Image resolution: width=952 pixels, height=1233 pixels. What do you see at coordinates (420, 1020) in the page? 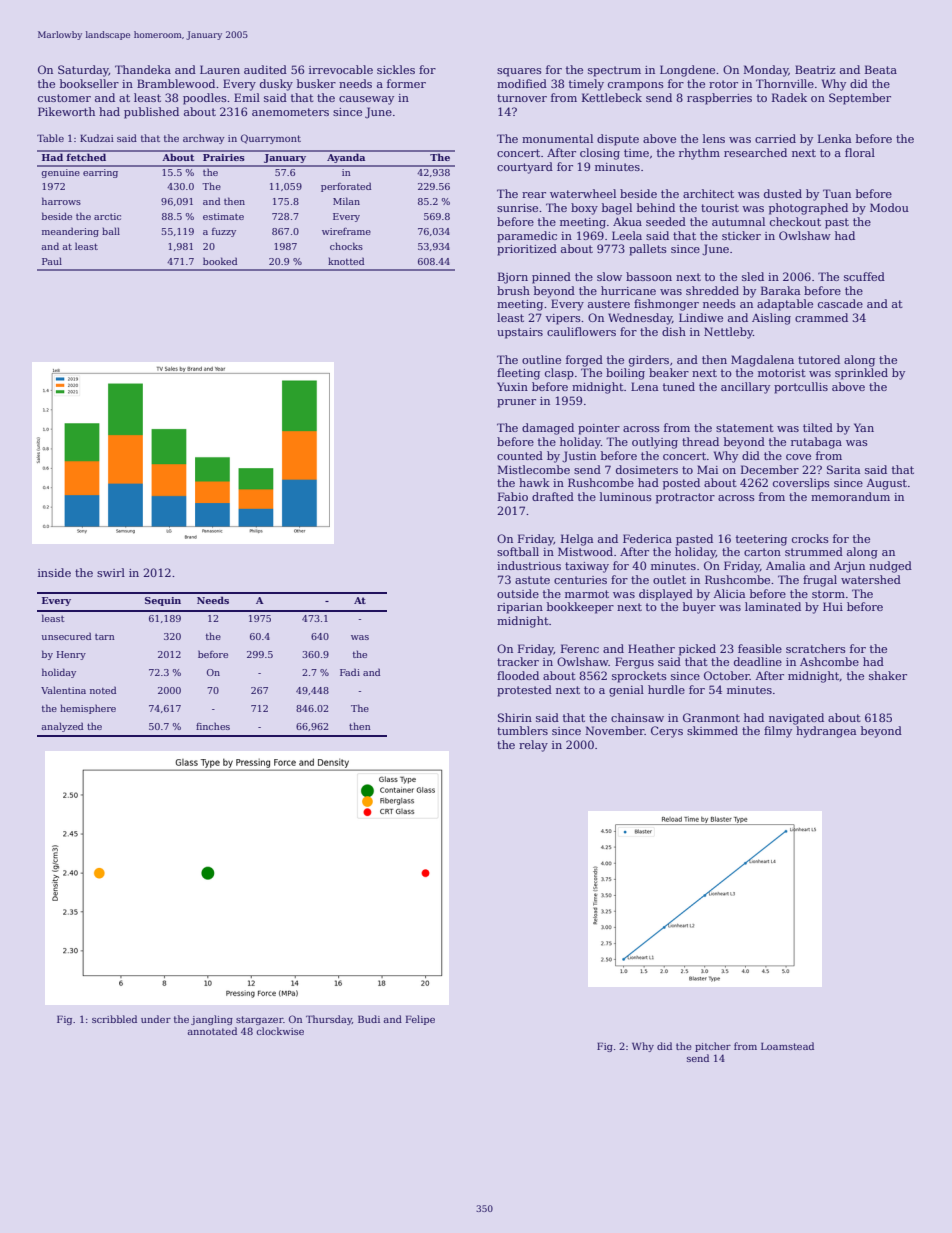
I see `Felipe` at bounding box center [420, 1020].
